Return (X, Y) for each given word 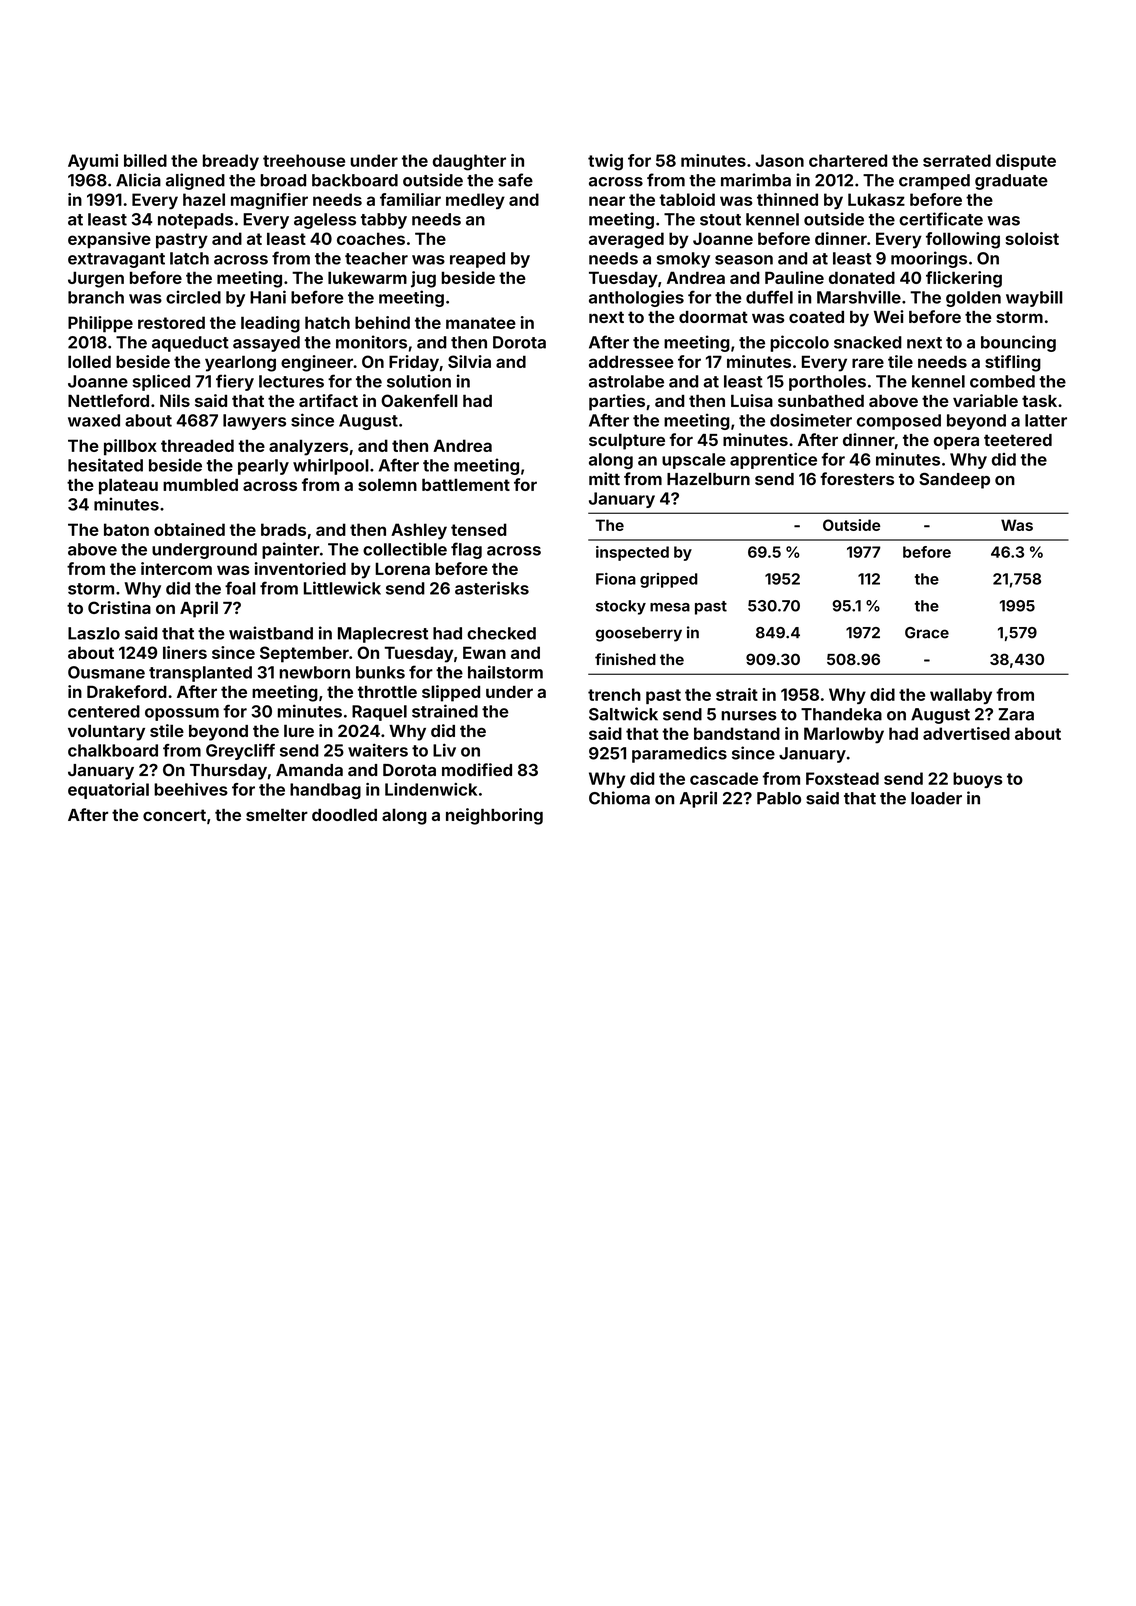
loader (936, 798)
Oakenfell (419, 400)
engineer (317, 363)
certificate (941, 219)
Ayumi (93, 162)
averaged (626, 240)
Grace (927, 633)
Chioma (619, 798)
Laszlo (94, 633)
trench (614, 694)
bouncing (1018, 343)
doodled (344, 814)
